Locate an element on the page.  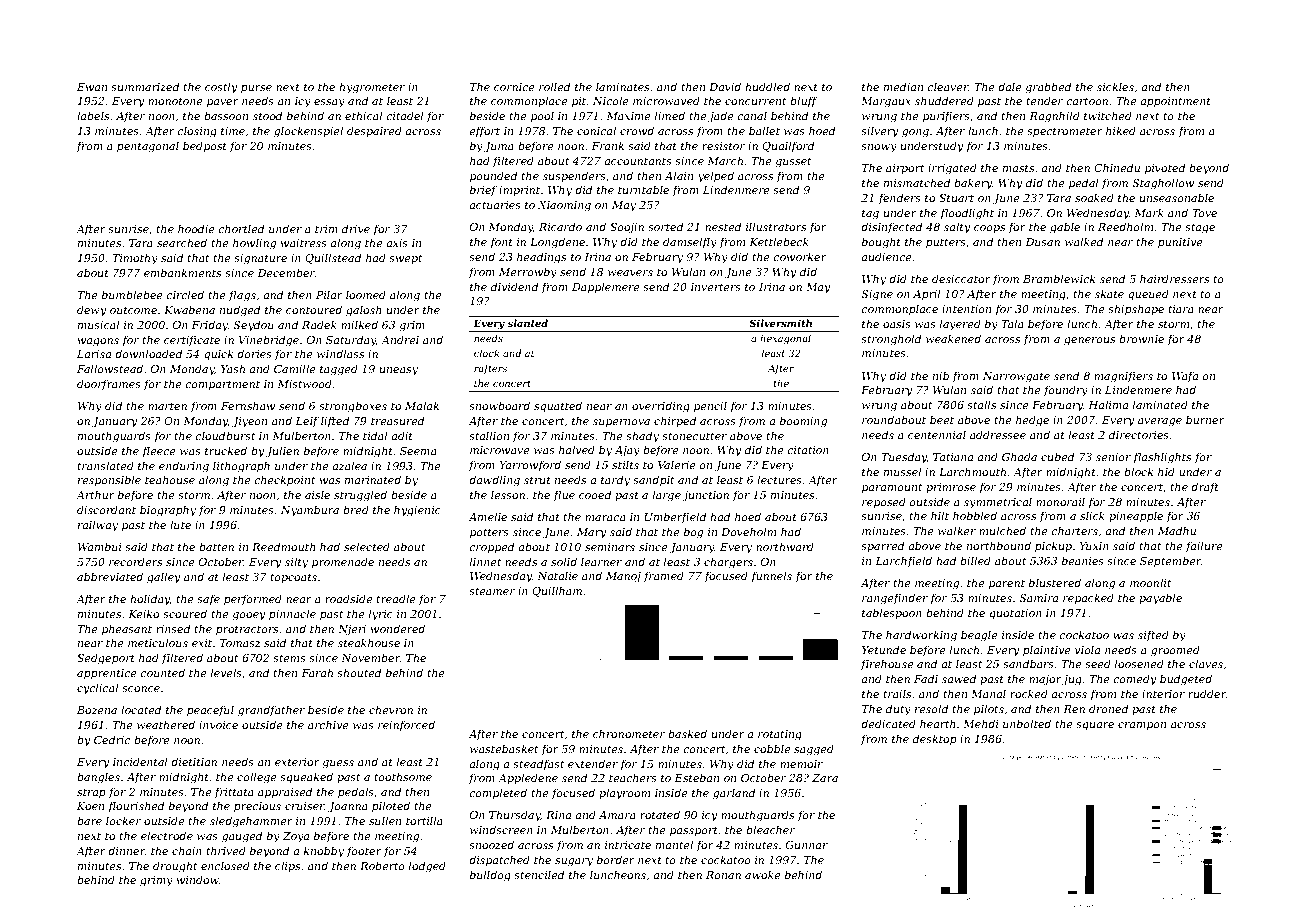
steamer is located at coordinates (492, 591).
